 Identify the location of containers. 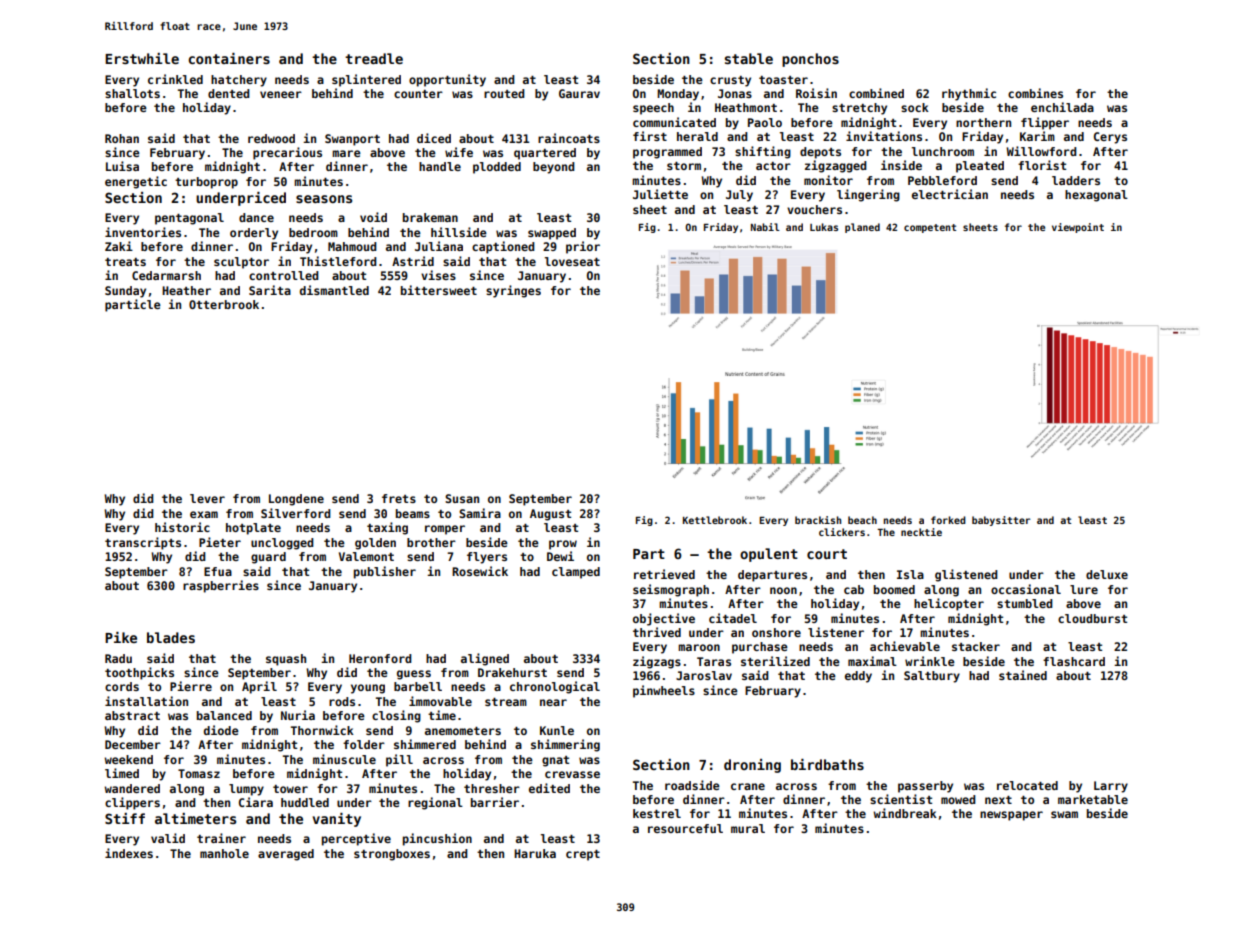
(229, 58).
